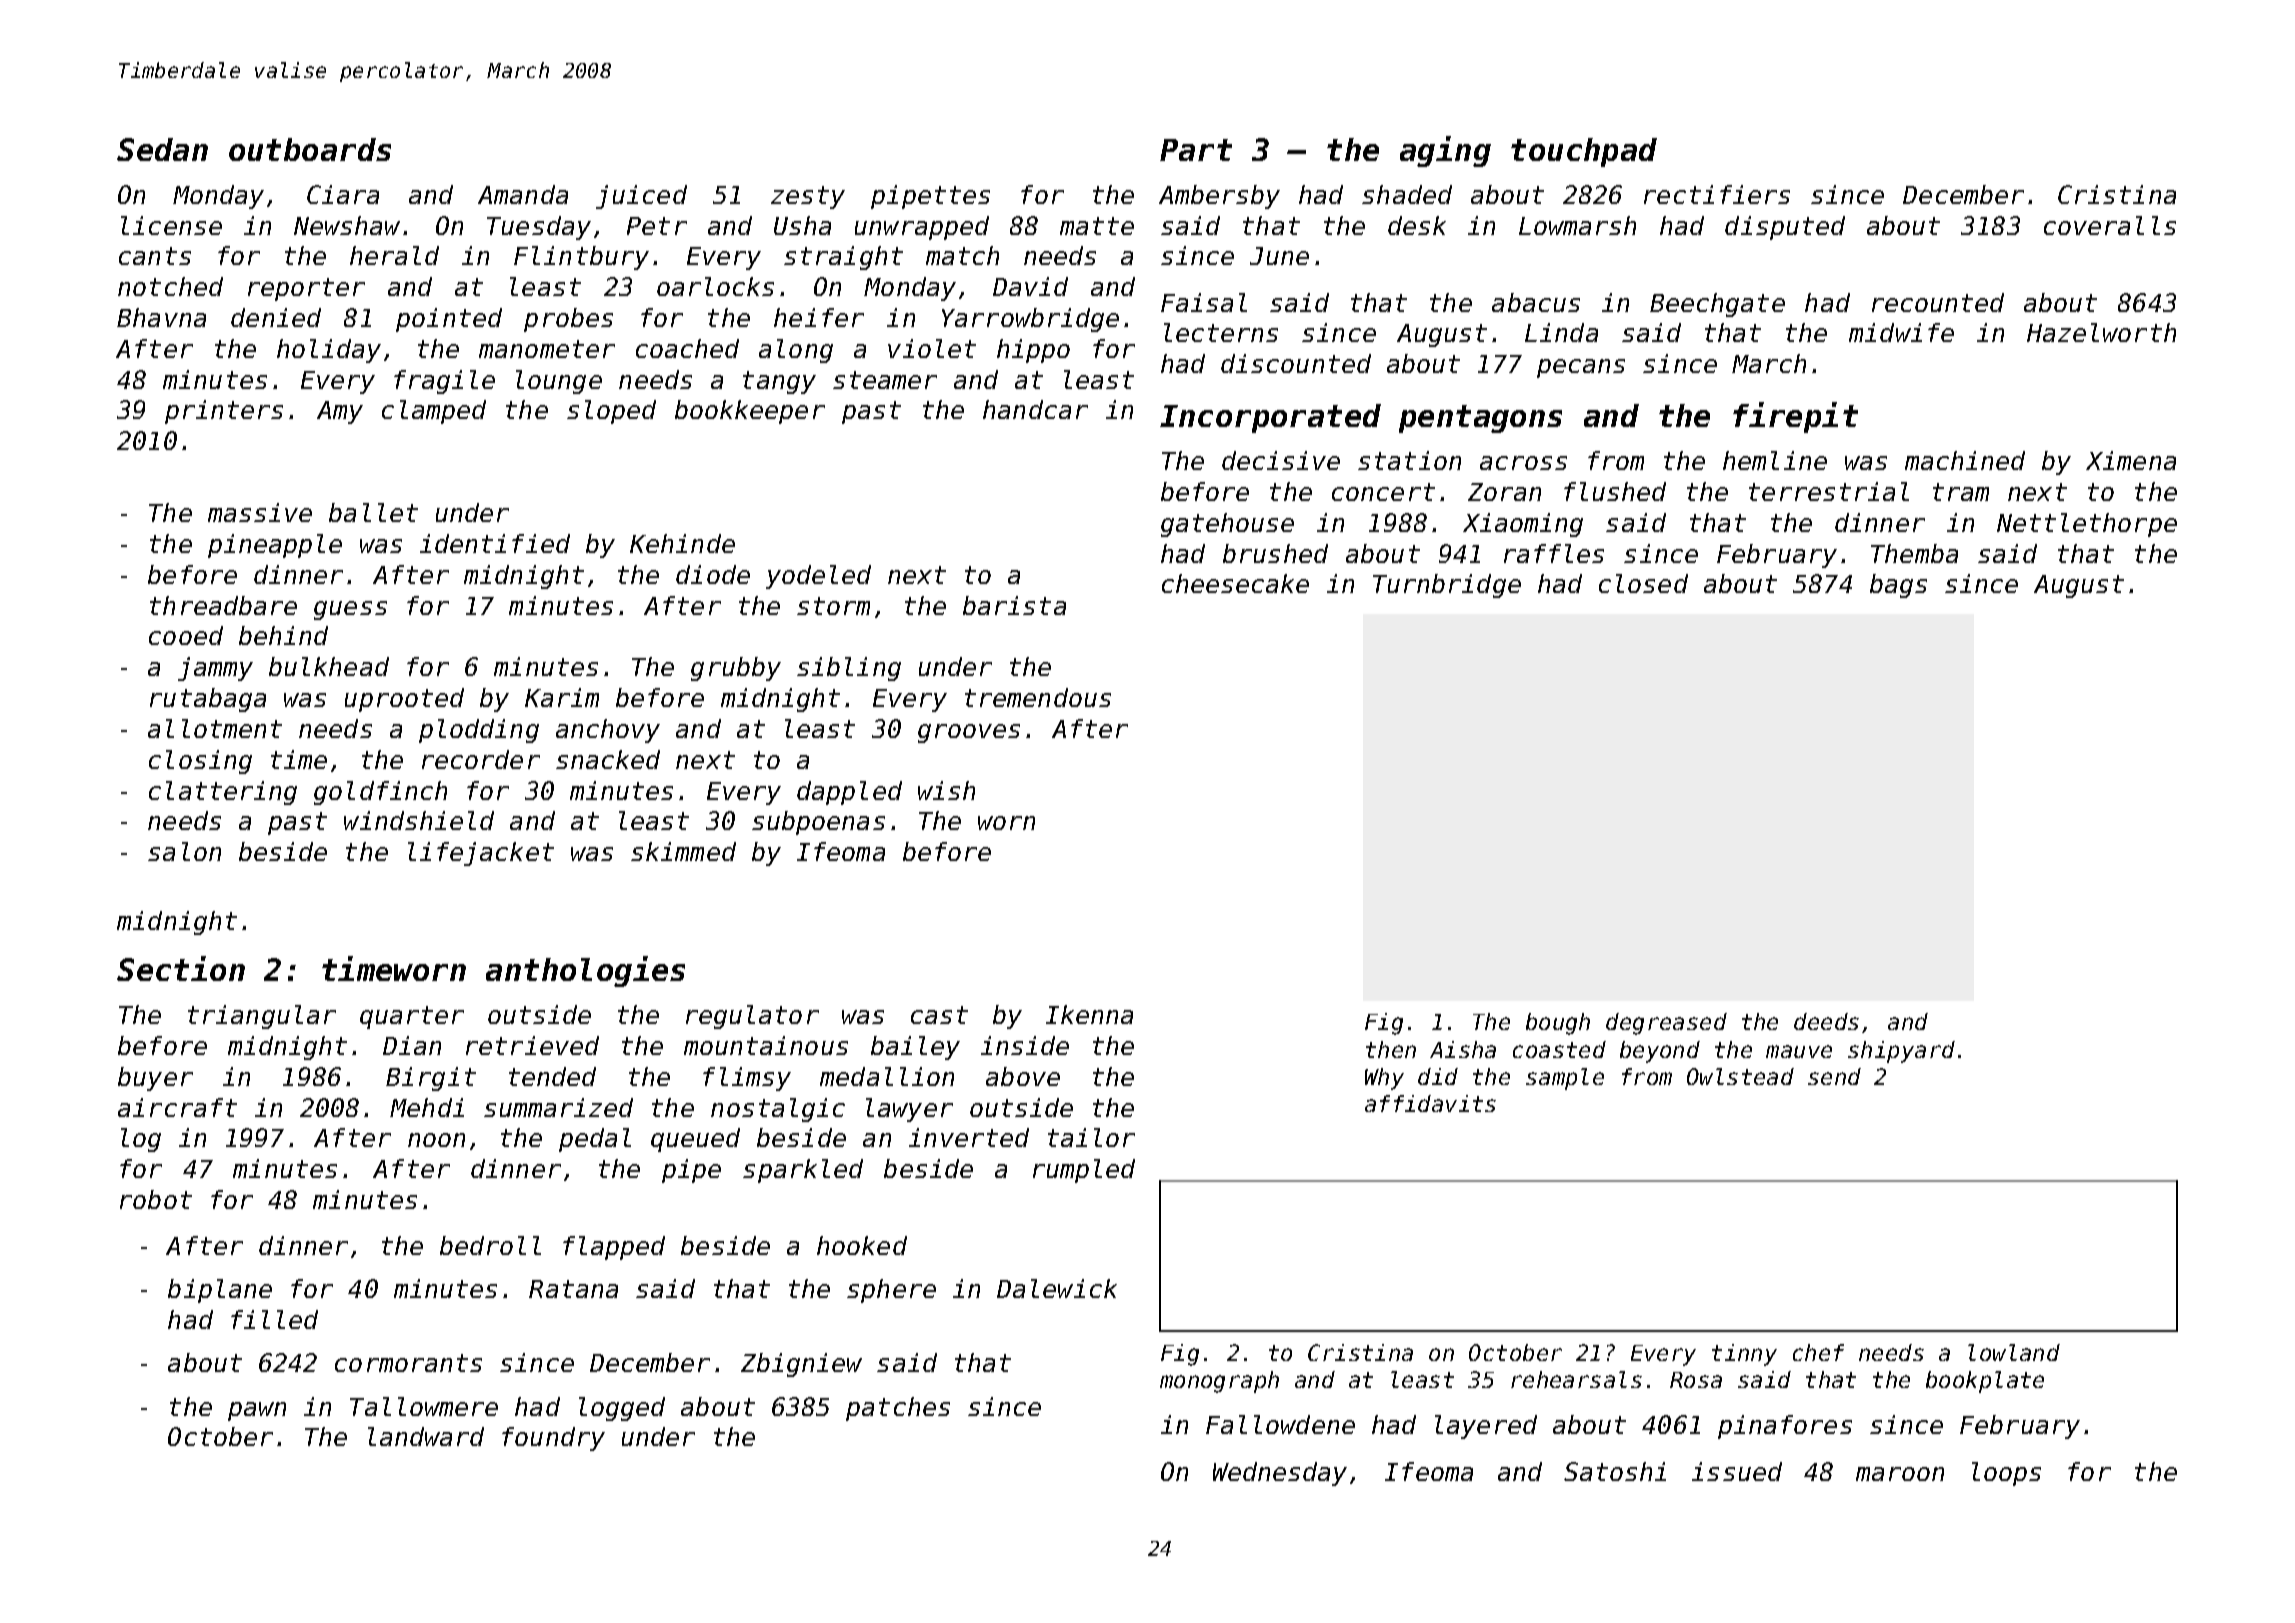  I want to click on Rosa, so click(1696, 1380).
